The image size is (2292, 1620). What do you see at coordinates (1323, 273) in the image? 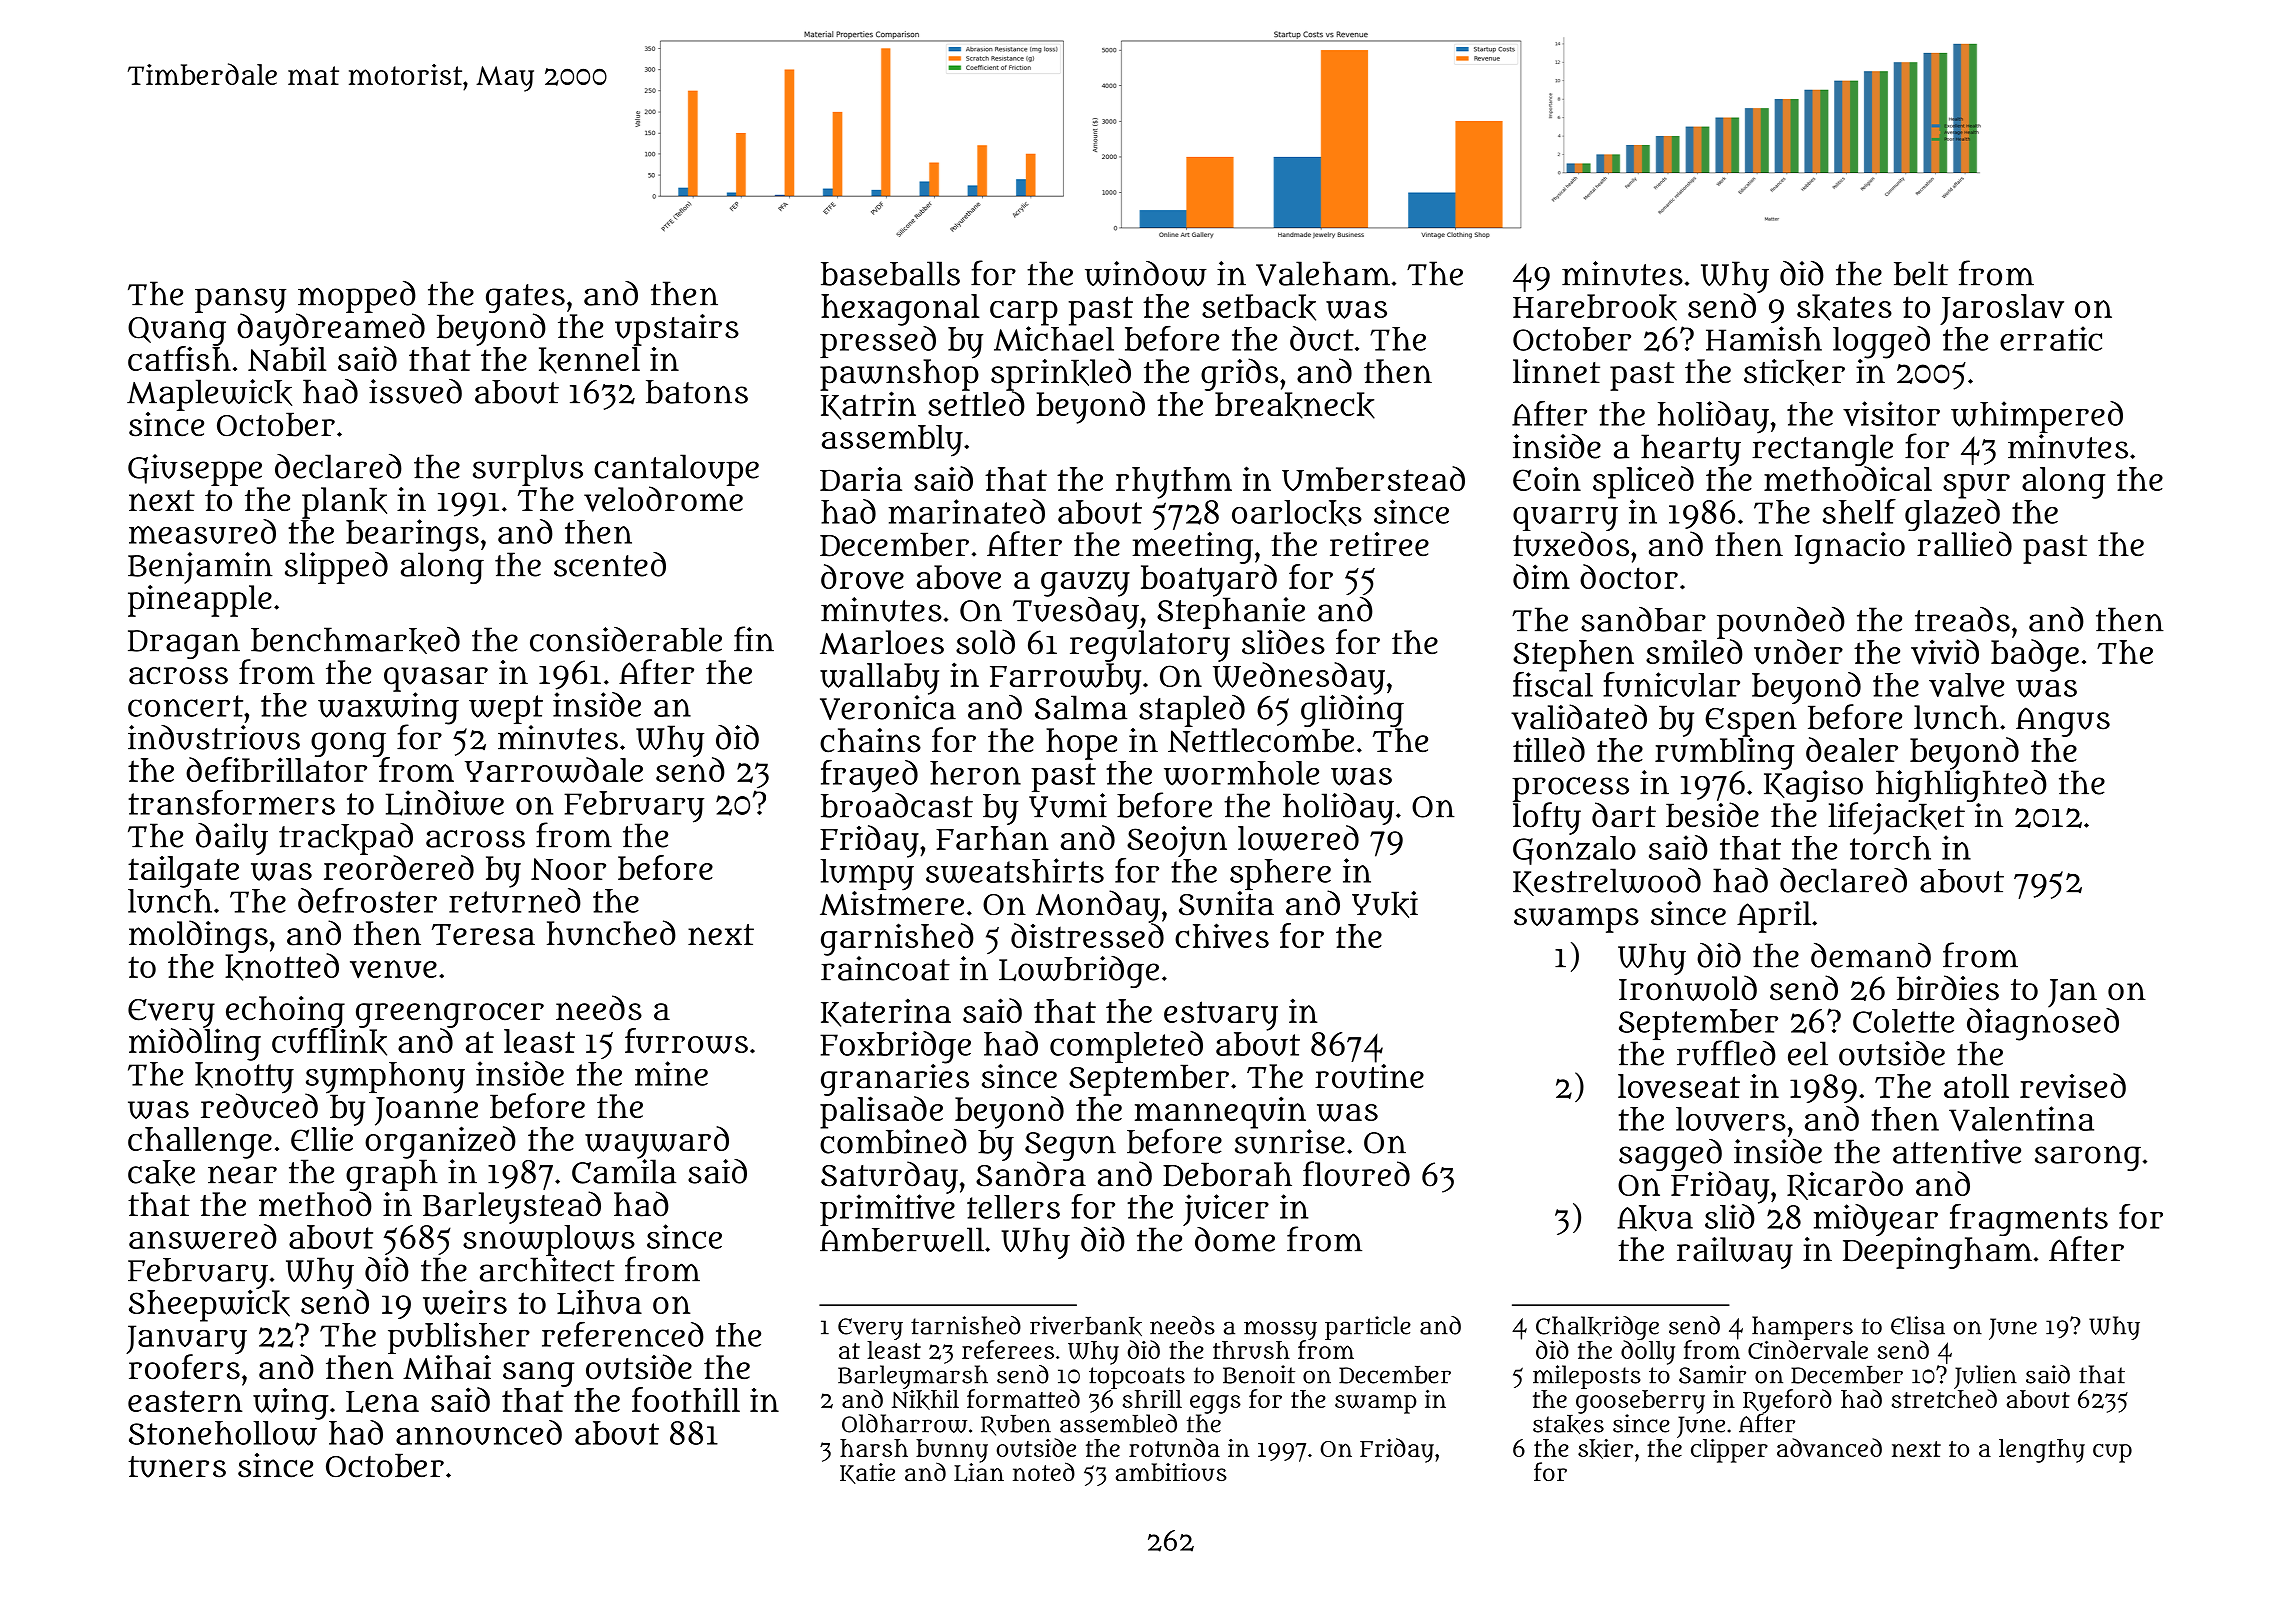
I see `Valeham` at bounding box center [1323, 273].
